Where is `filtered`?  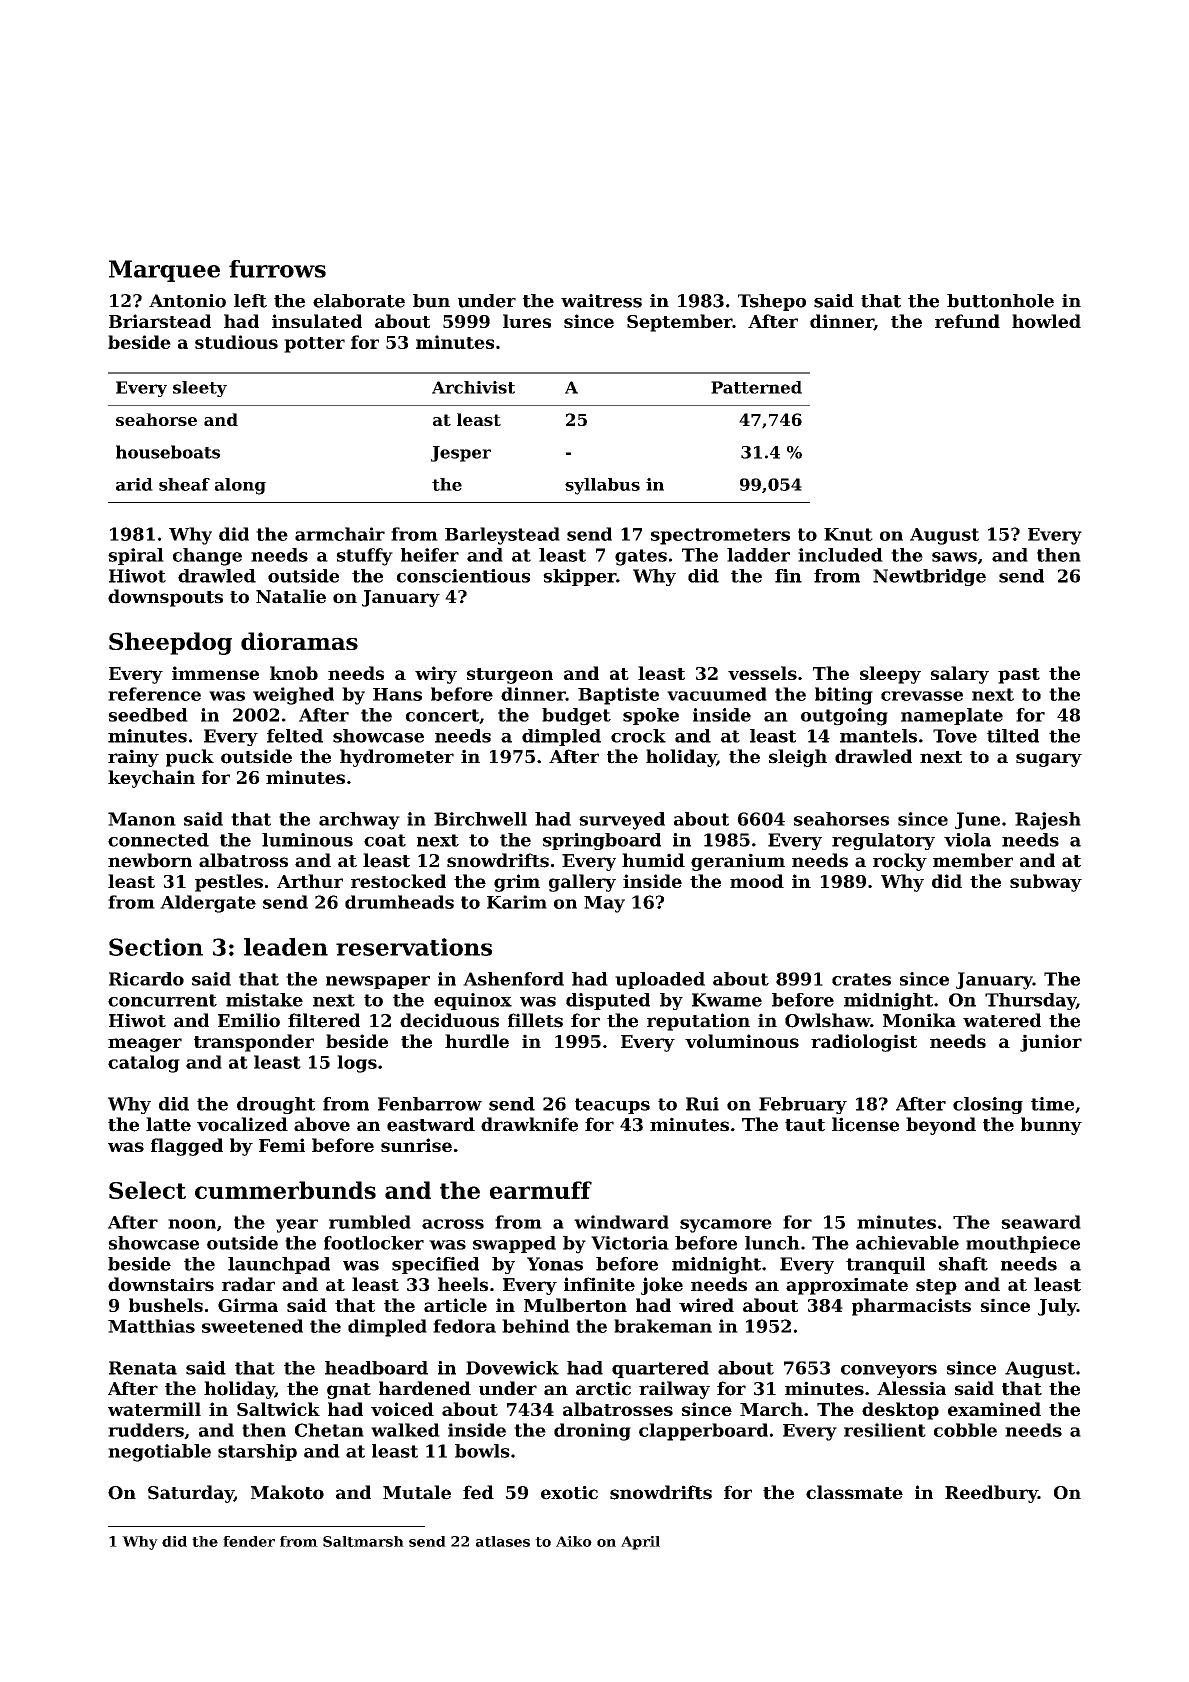
filtered is located at coordinates (324, 1020).
